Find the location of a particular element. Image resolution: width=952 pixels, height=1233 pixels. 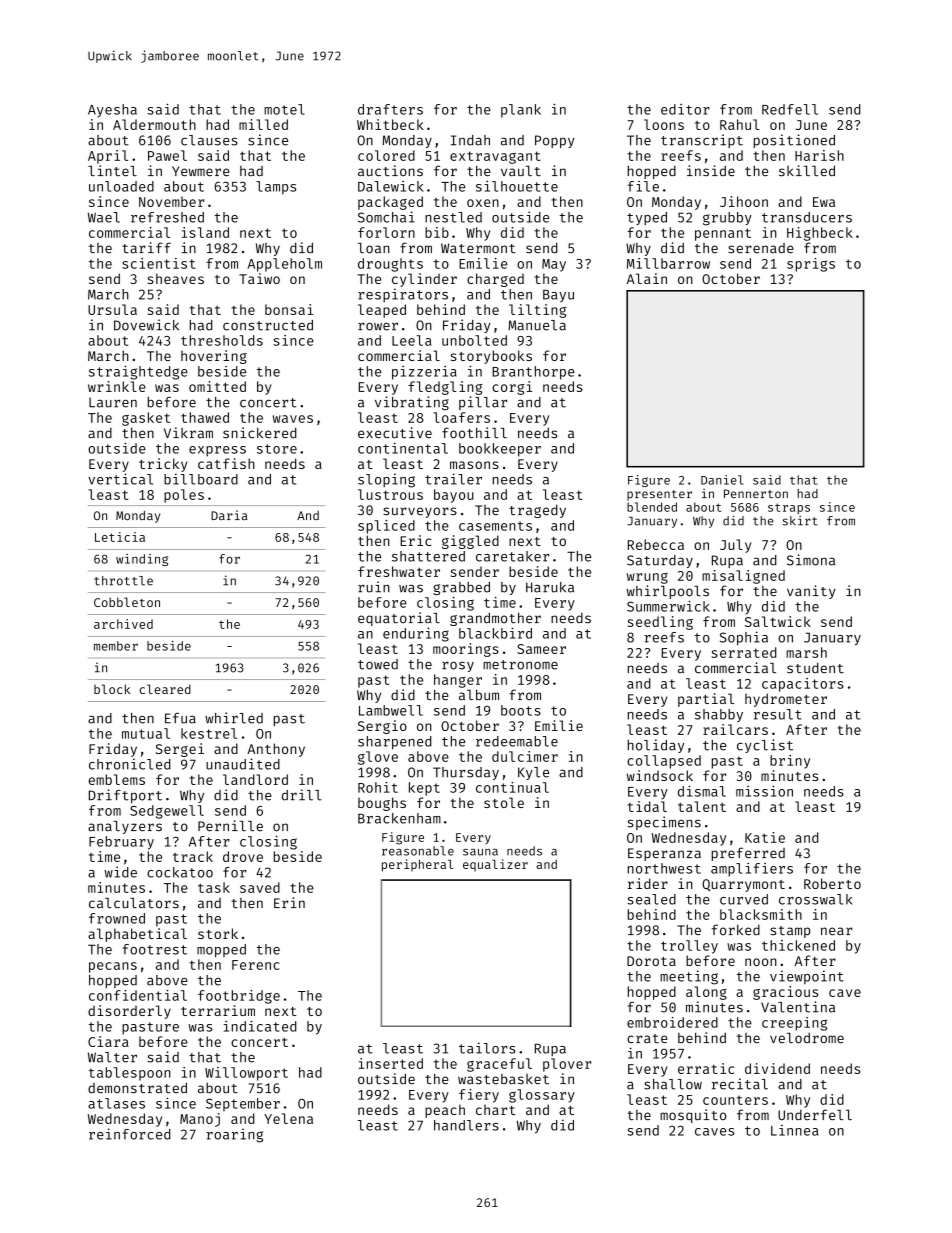

Alain is located at coordinates (647, 278).
